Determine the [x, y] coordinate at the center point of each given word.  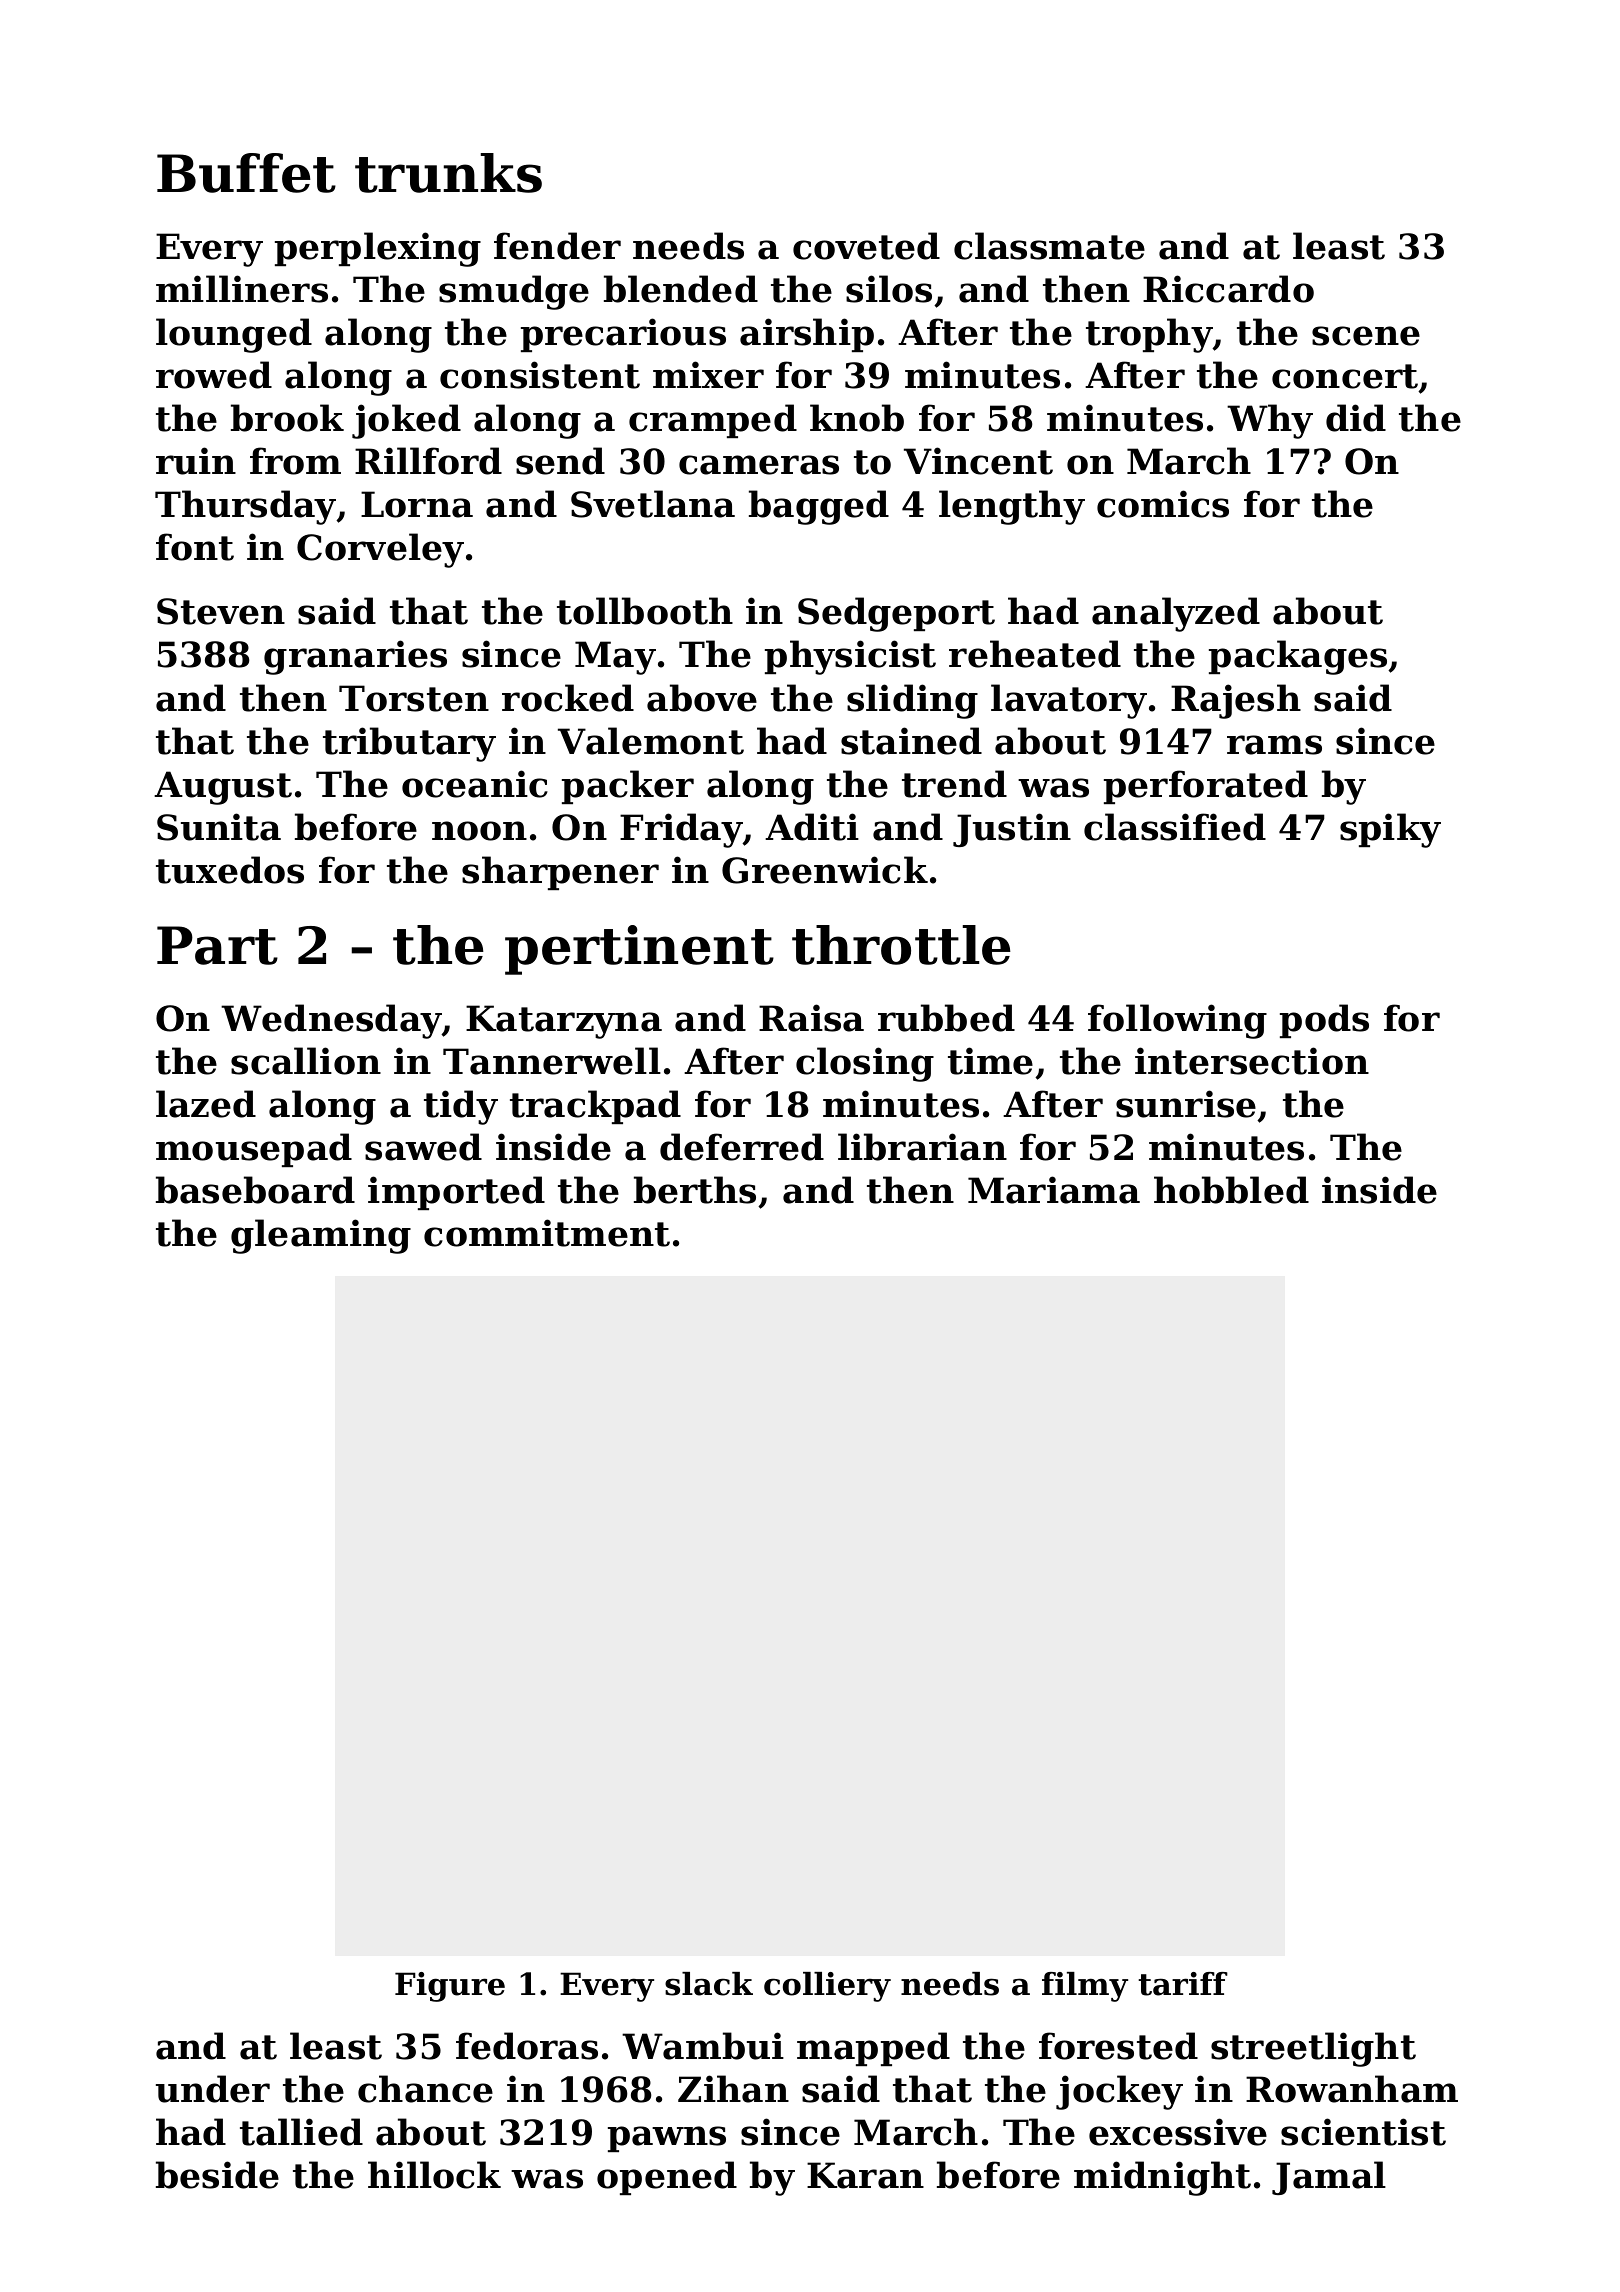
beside [217, 2175]
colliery [827, 1987]
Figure [450, 1987]
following [1177, 1021]
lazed [206, 1104]
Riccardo [1228, 289]
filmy [1085, 1987]
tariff [1183, 1984]
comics [1163, 504]
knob [857, 418]
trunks [448, 173]
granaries [355, 657]
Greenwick [825, 870]
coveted [866, 246]
